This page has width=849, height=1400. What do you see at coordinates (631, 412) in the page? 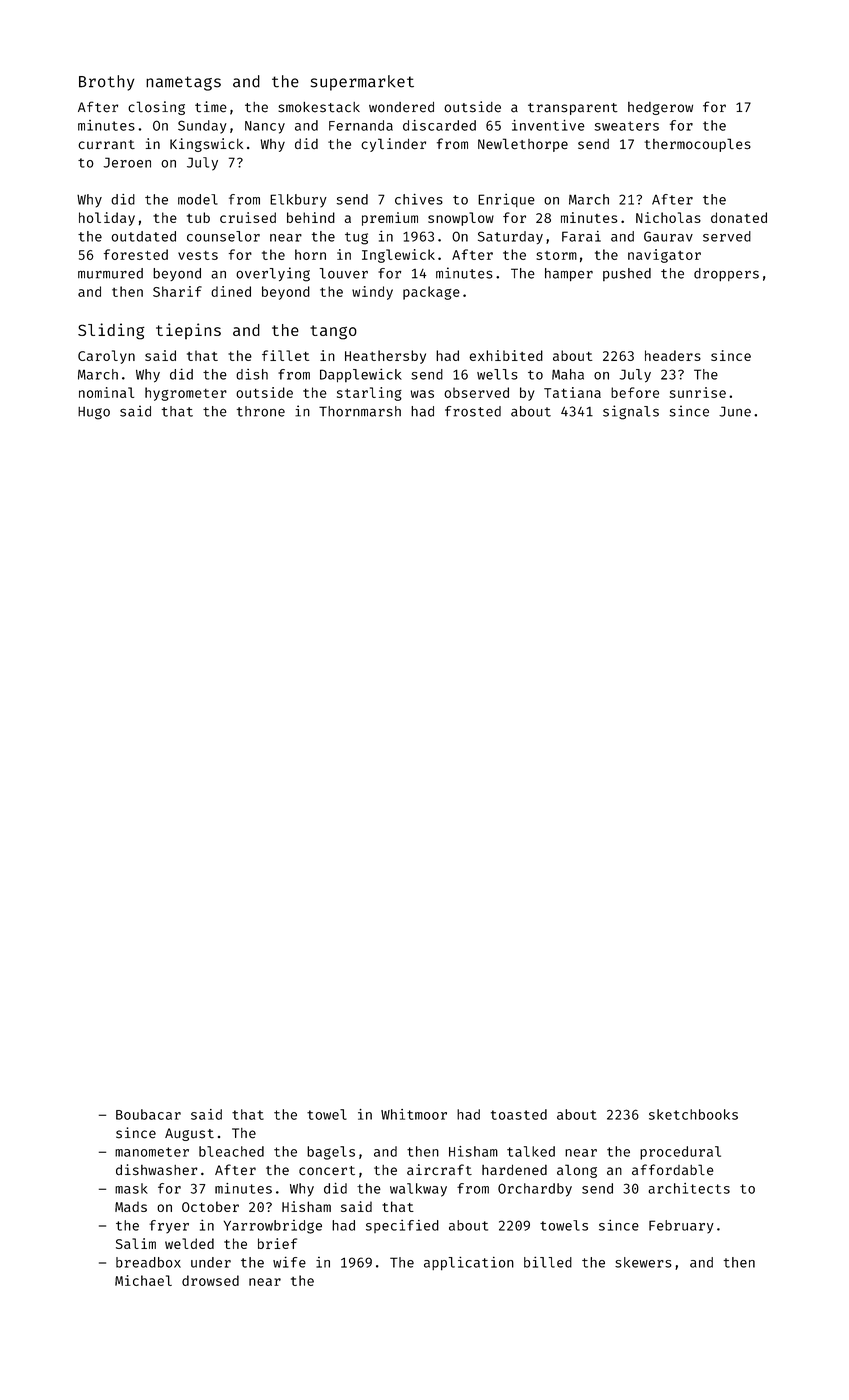
I see `signals` at bounding box center [631, 412].
